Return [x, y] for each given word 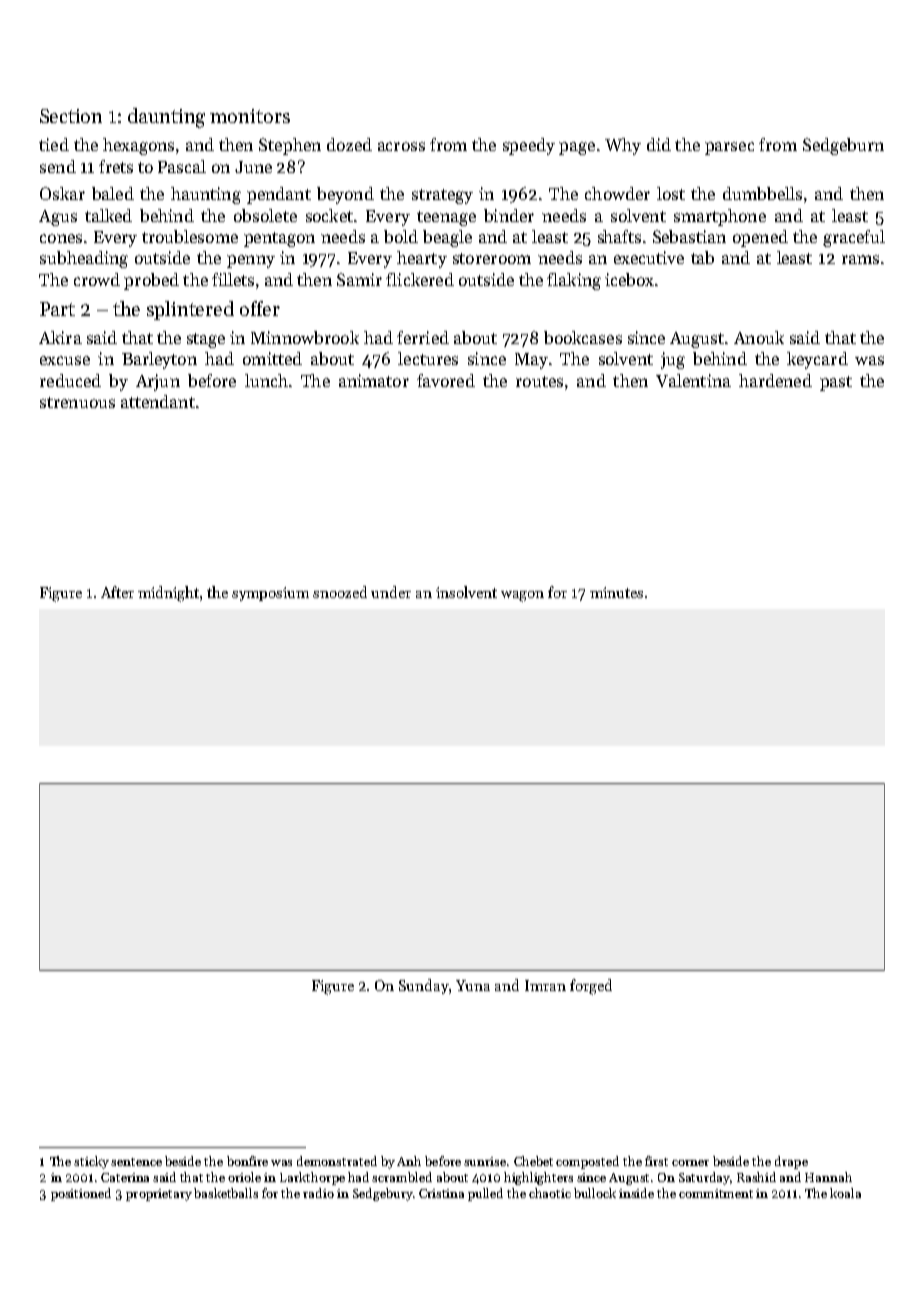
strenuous [77, 402]
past [836, 383]
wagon [522, 596]
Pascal [182, 166]
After [117, 592]
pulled [485, 1194]
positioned [81, 1194]
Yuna [473, 985]
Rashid [756, 1177]
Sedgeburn [843, 146]
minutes [616, 592]
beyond [345, 195]
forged [591, 987]
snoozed [340, 592]
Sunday [424, 986]
